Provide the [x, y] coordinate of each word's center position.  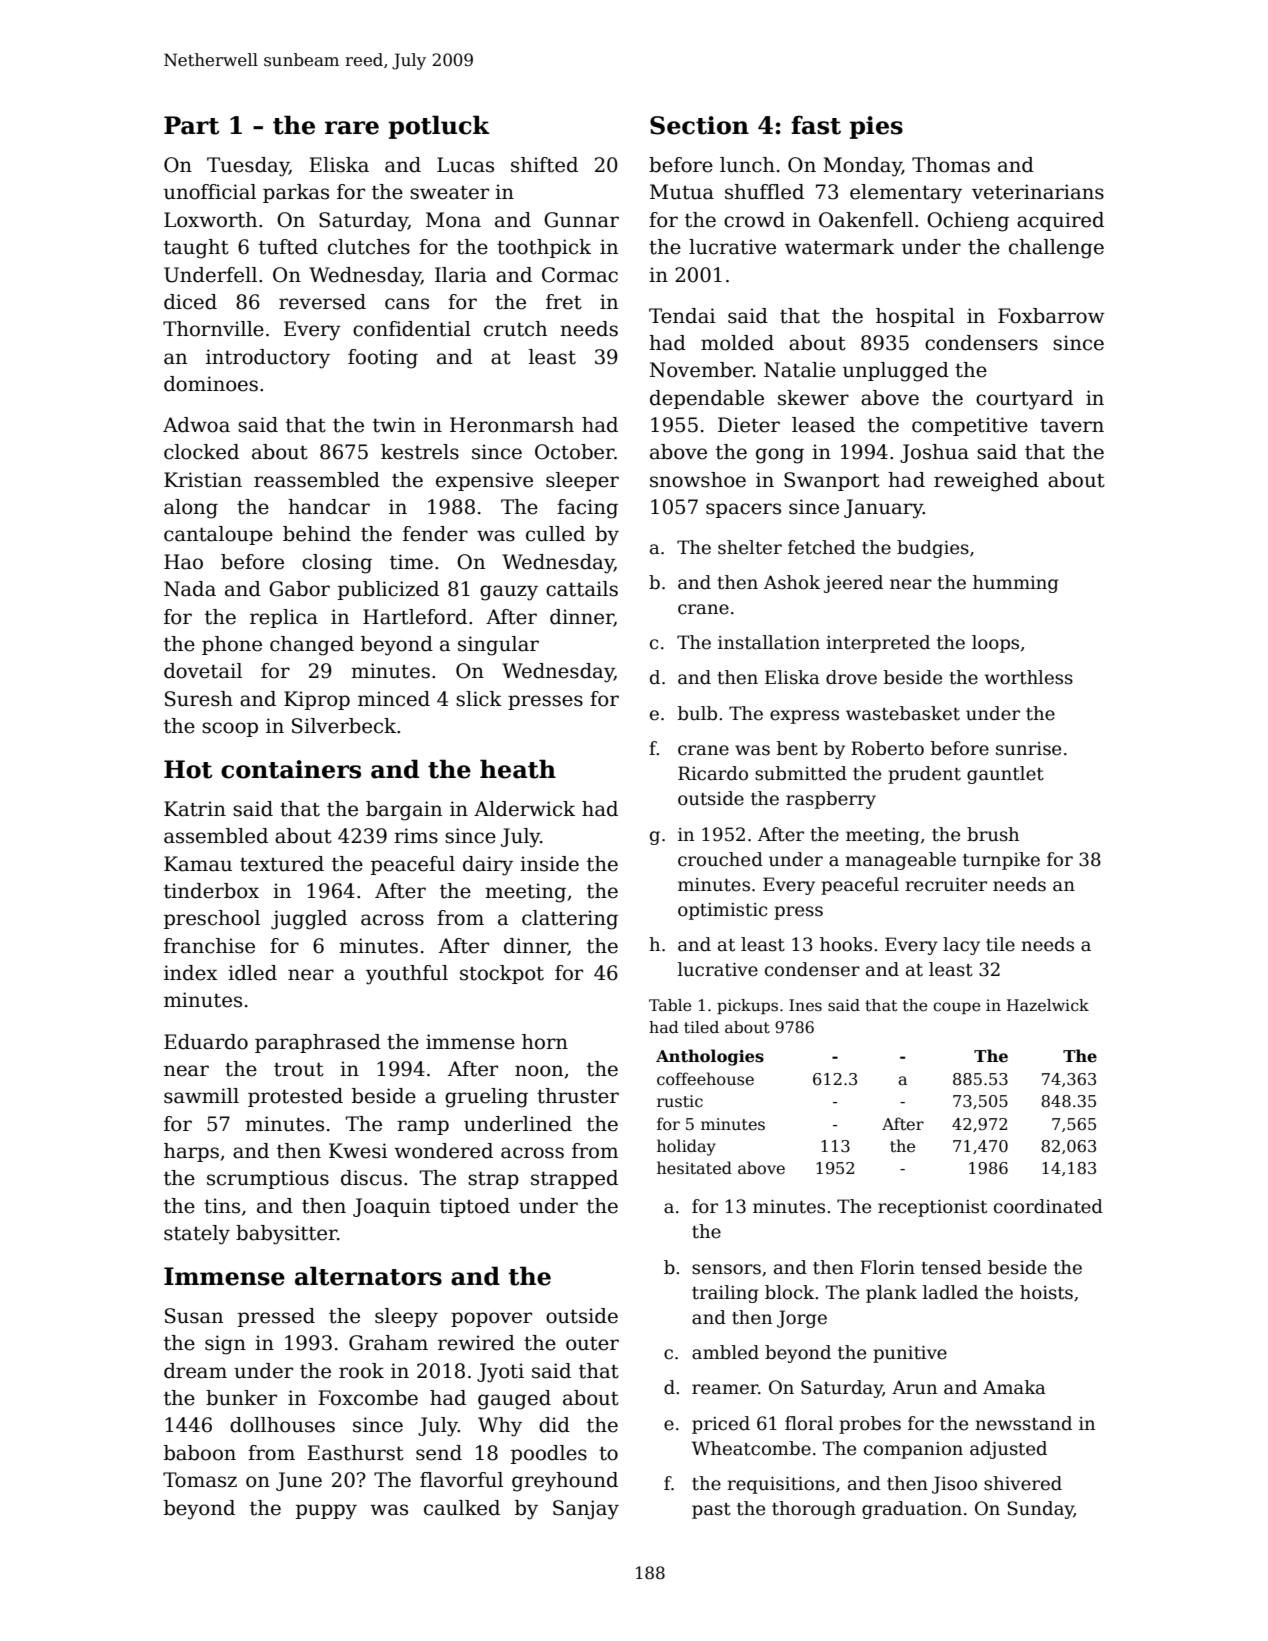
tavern [1072, 426]
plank [891, 1294]
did [554, 1425]
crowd [754, 220]
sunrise [1028, 749]
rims [416, 836]
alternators [368, 1276]
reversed [322, 302]
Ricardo [713, 773]
